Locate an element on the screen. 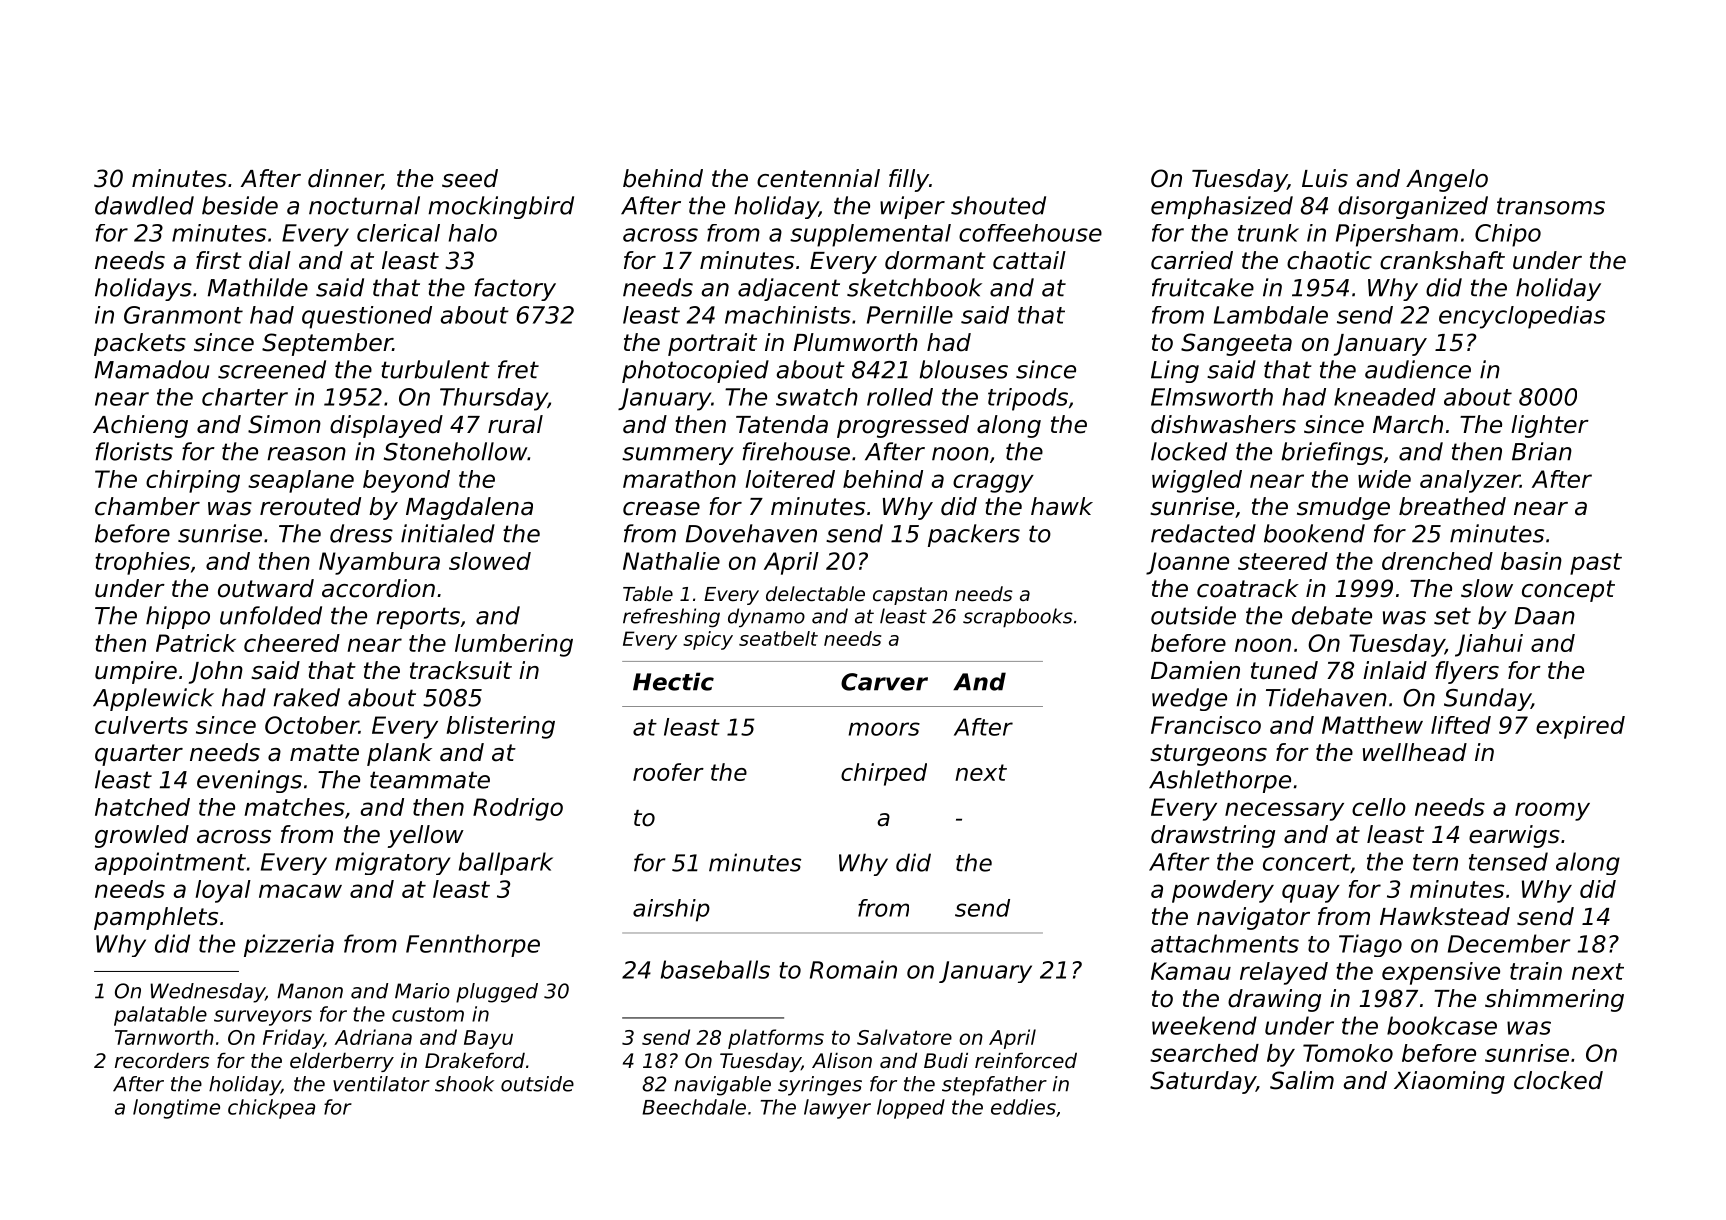 The height and width of the screenshot is (1220, 1726). baseballs is located at coordinates (715, 969).
